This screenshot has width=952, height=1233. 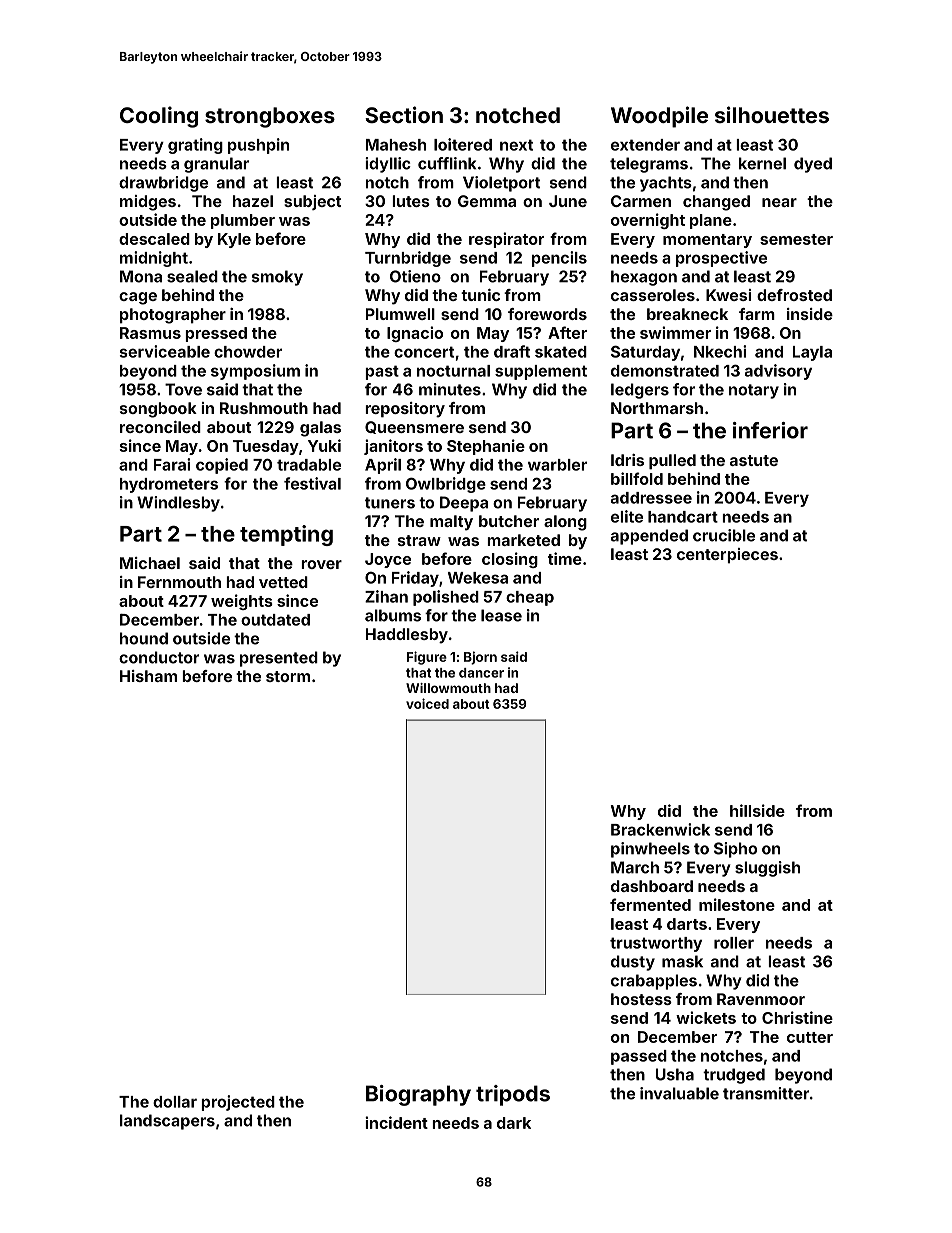 I want to click on astute, so click(x=754, y=460).
